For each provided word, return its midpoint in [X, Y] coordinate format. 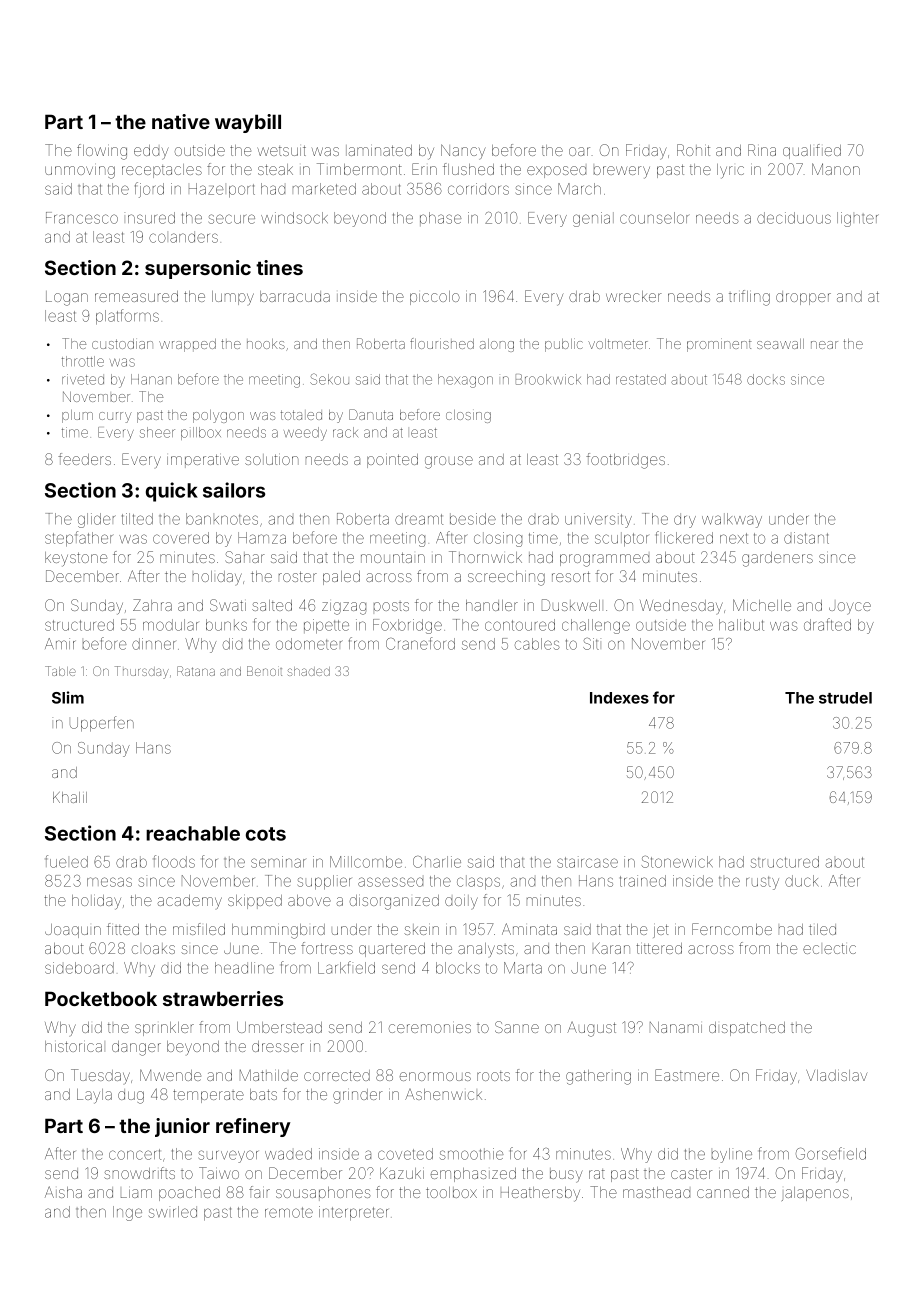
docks [766, 379]
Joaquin [73, 931]
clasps [478, 882]
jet [661, 931]
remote [289, 1212]
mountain [393, 557]
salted [272, 605]
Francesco [82, 218]
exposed [556, 172]
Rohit [693, 150]
